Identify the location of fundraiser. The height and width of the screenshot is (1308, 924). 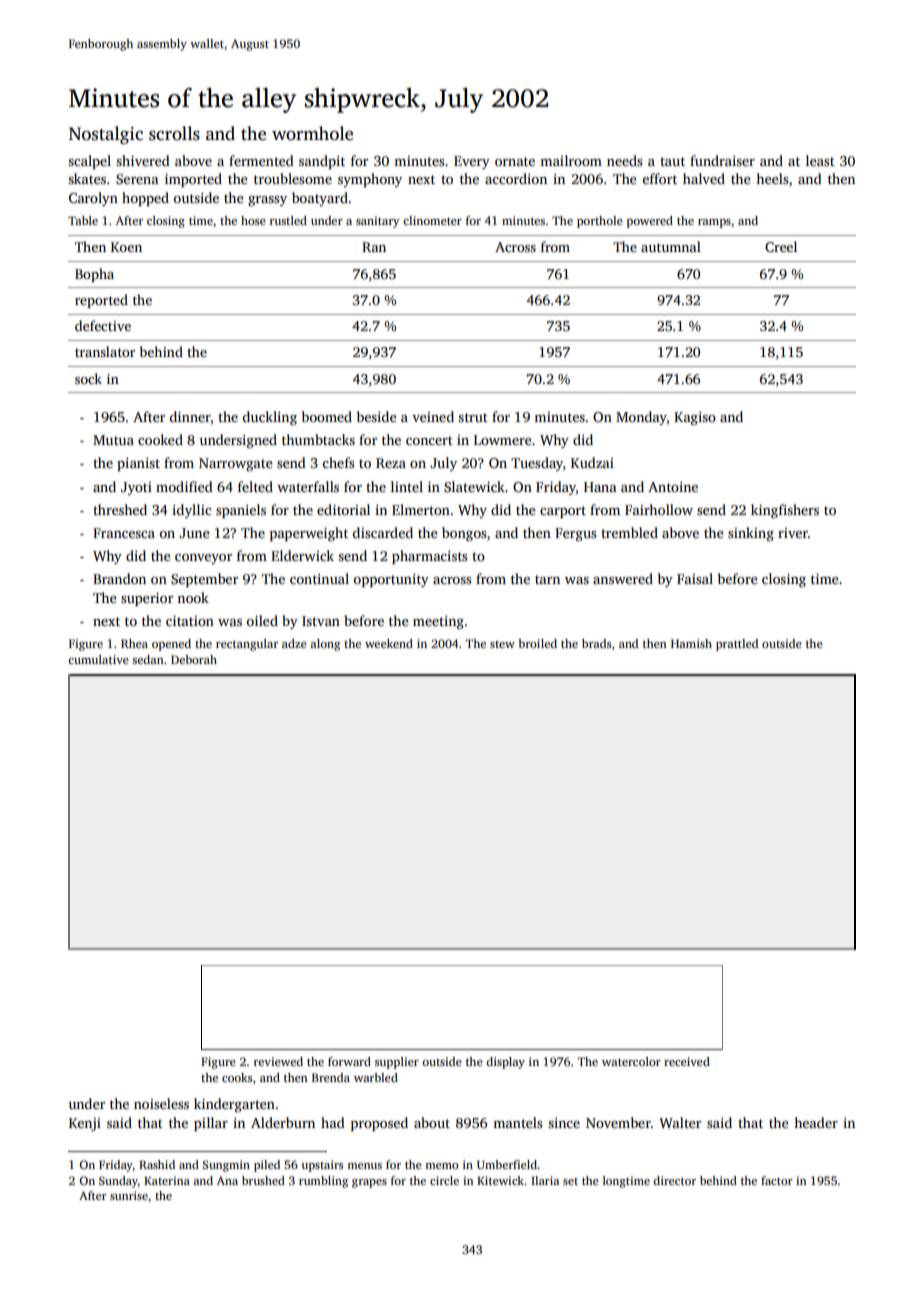
(722, 160).
